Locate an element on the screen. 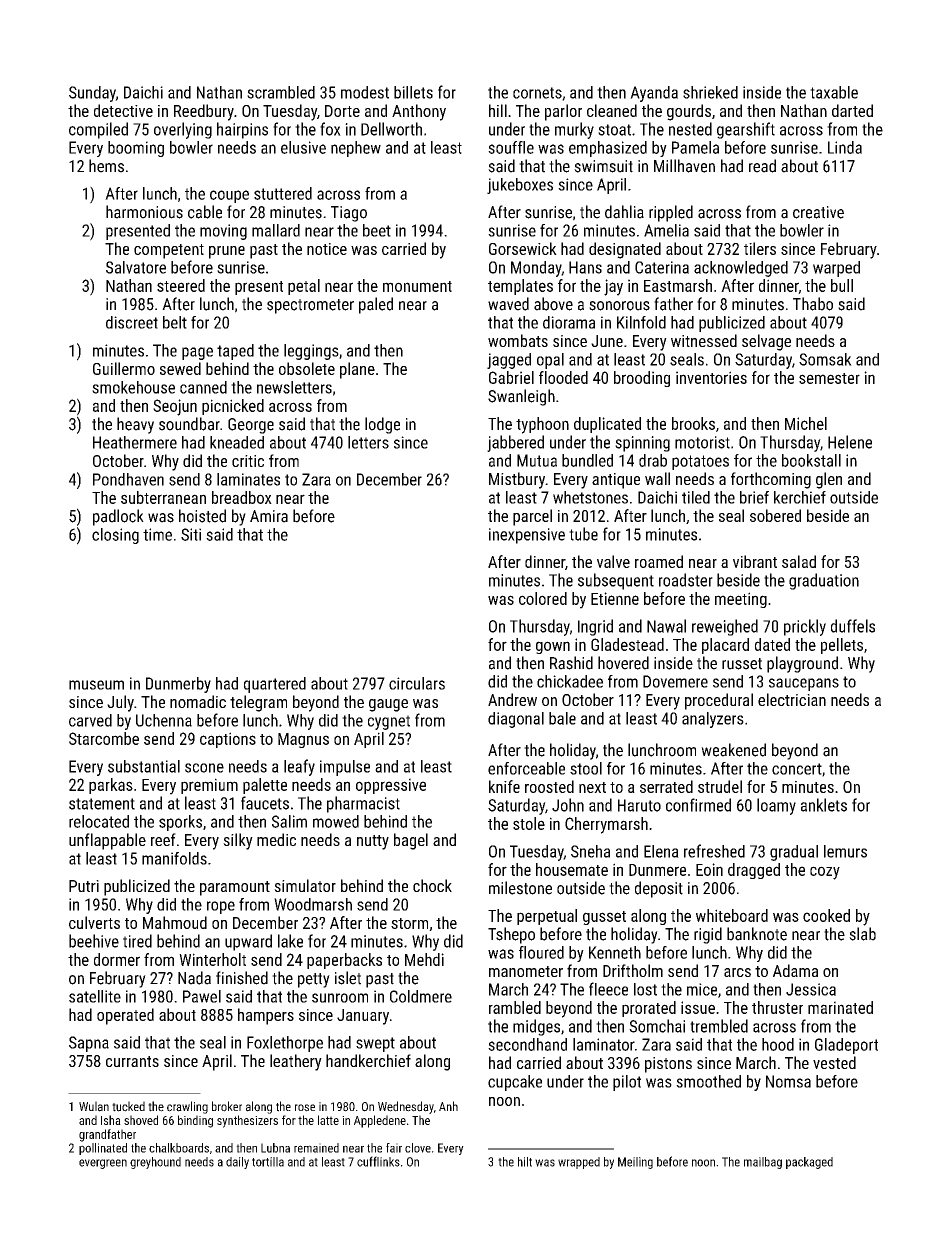 The height and width of the screenshot is (1233, 952). telegram is located at coordinates (258, 703).
